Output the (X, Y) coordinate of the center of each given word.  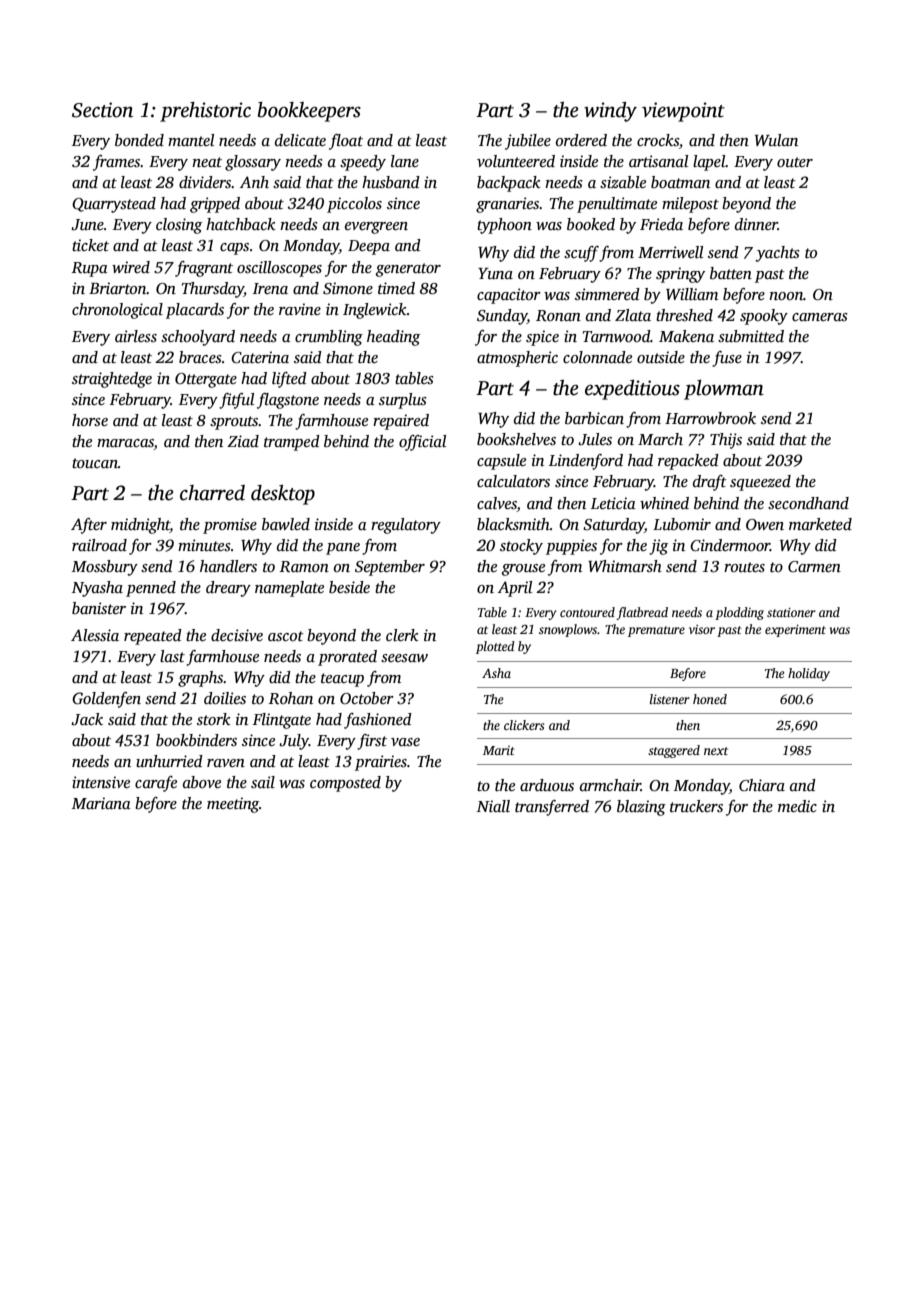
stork (214, 719)
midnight (140, 526)
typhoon (504, 226)
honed (710, 699)
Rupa (90, 269)
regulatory (406, 526)
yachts (777, 254)
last (172, 656)
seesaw (404, 658)
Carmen (814, 566)
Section (102, 110)
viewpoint (683, 112)
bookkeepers (309, 112)
